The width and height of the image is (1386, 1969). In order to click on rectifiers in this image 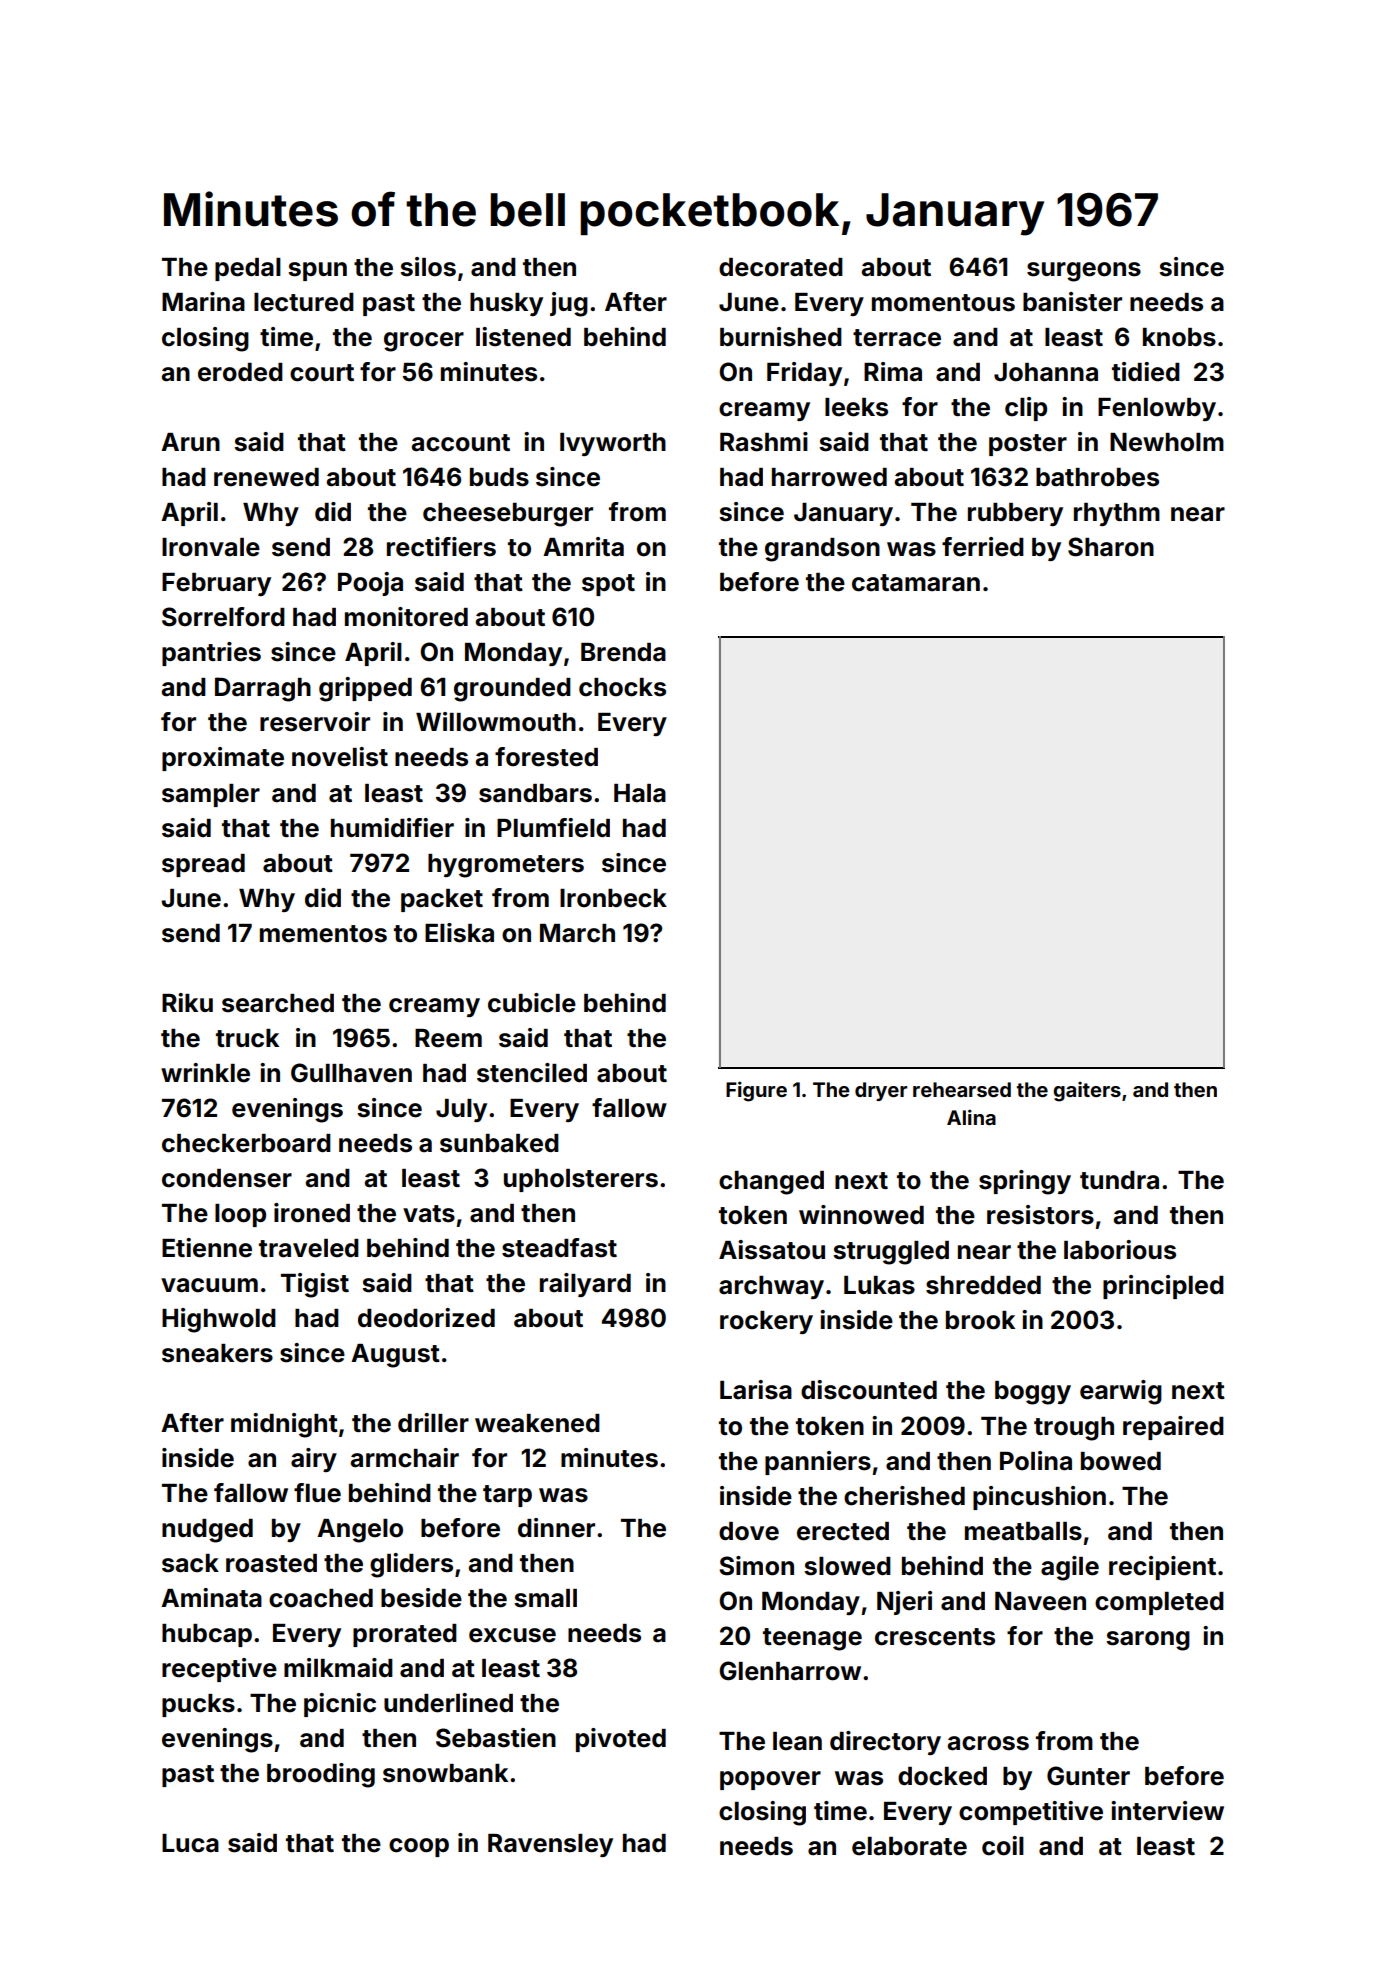, I will do `click(441, 547)`.
